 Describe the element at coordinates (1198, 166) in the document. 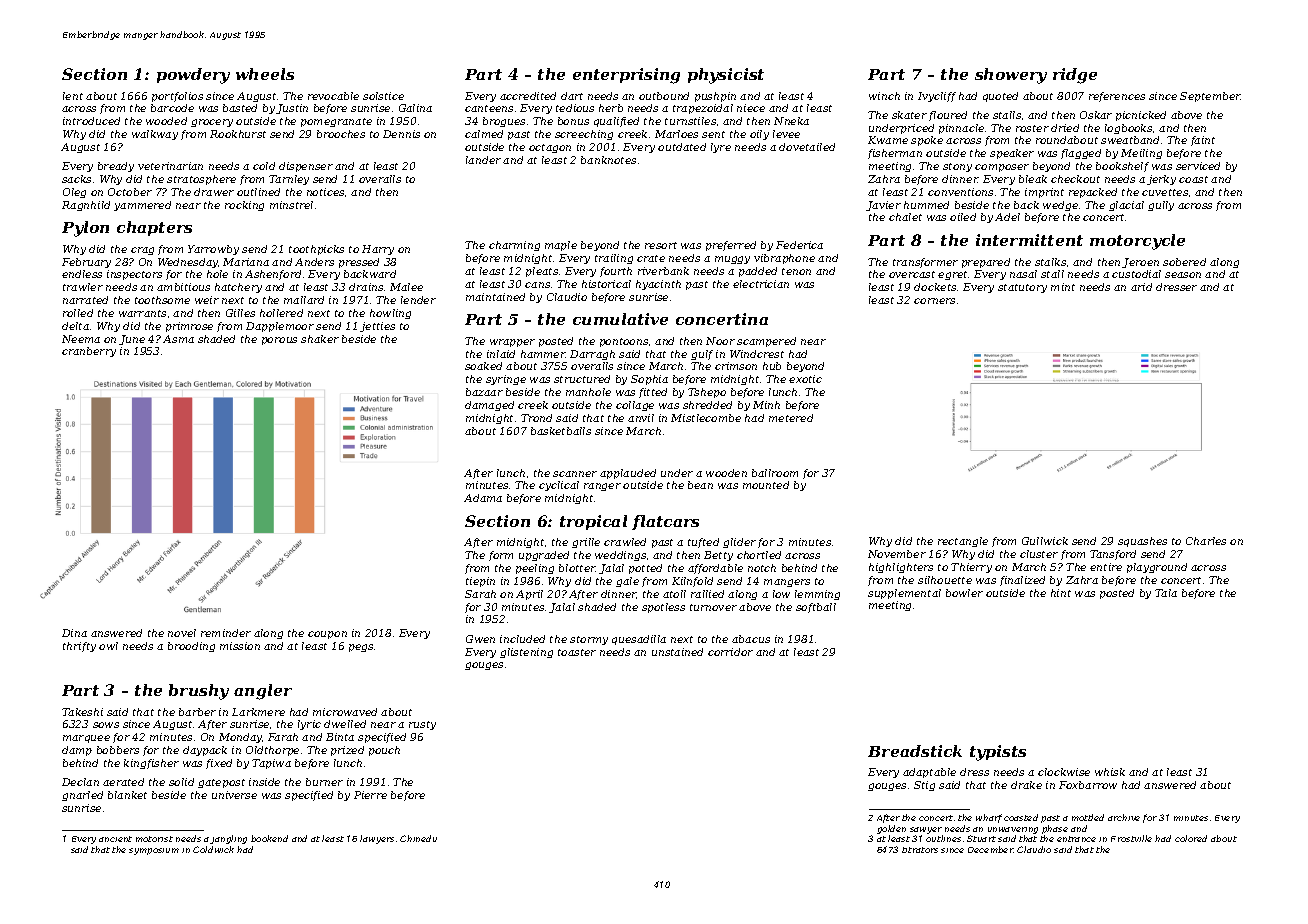

I see `serviced` at that location.
